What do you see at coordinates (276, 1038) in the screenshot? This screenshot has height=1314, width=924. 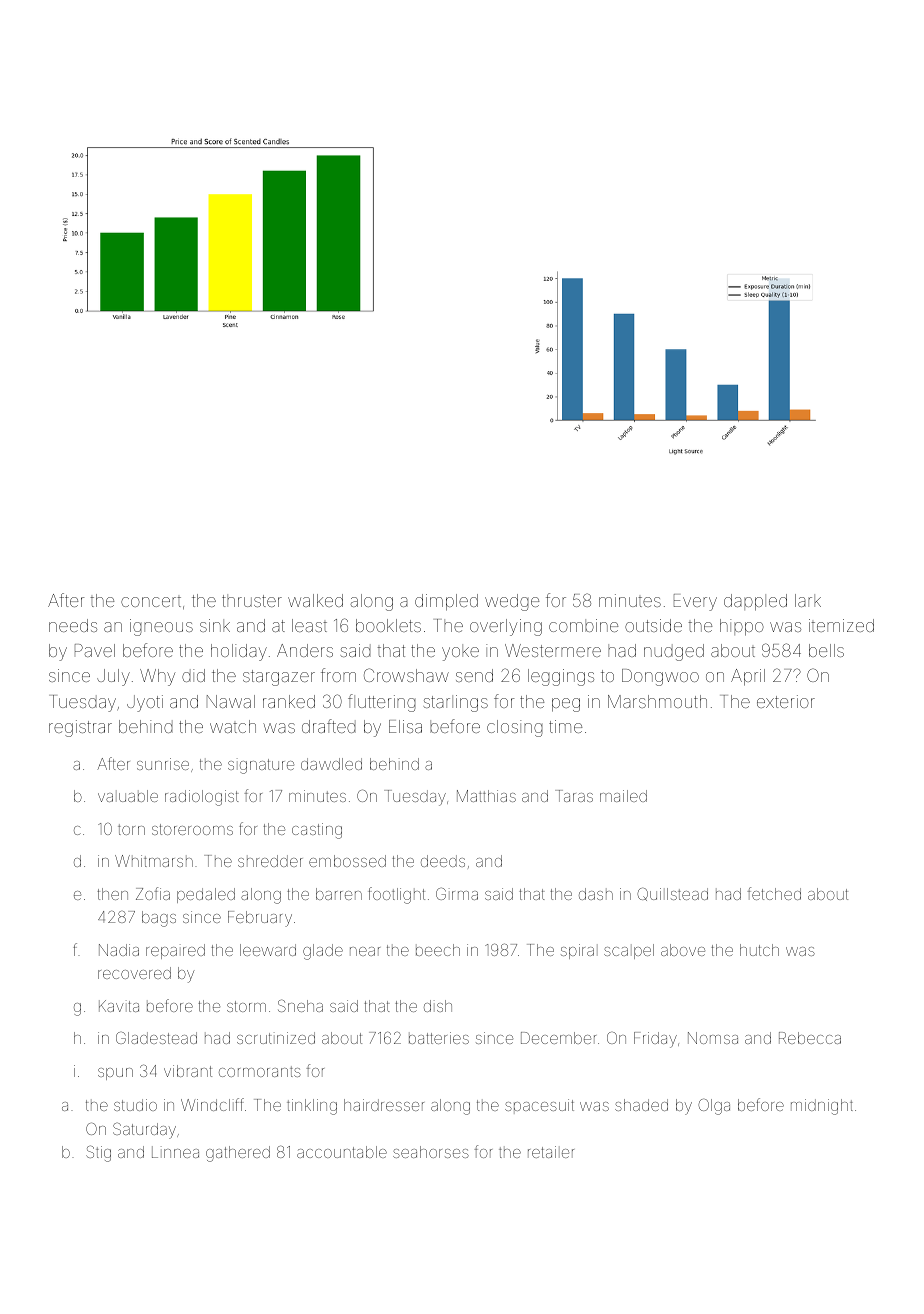 I see `scrutinized` at bounding box center [276, 1038].
